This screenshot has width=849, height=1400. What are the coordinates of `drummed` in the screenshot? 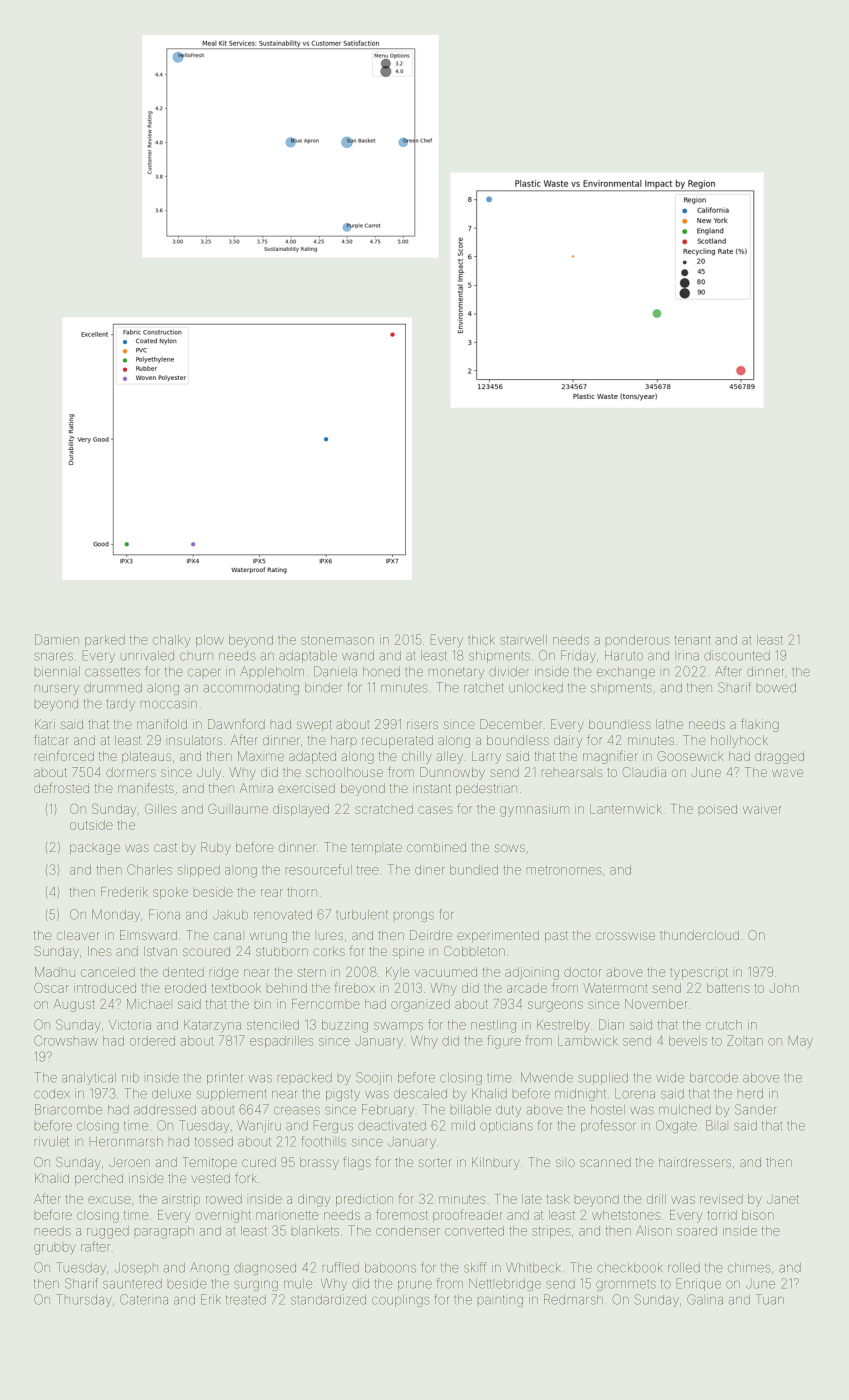 It's located at (113, 688).
